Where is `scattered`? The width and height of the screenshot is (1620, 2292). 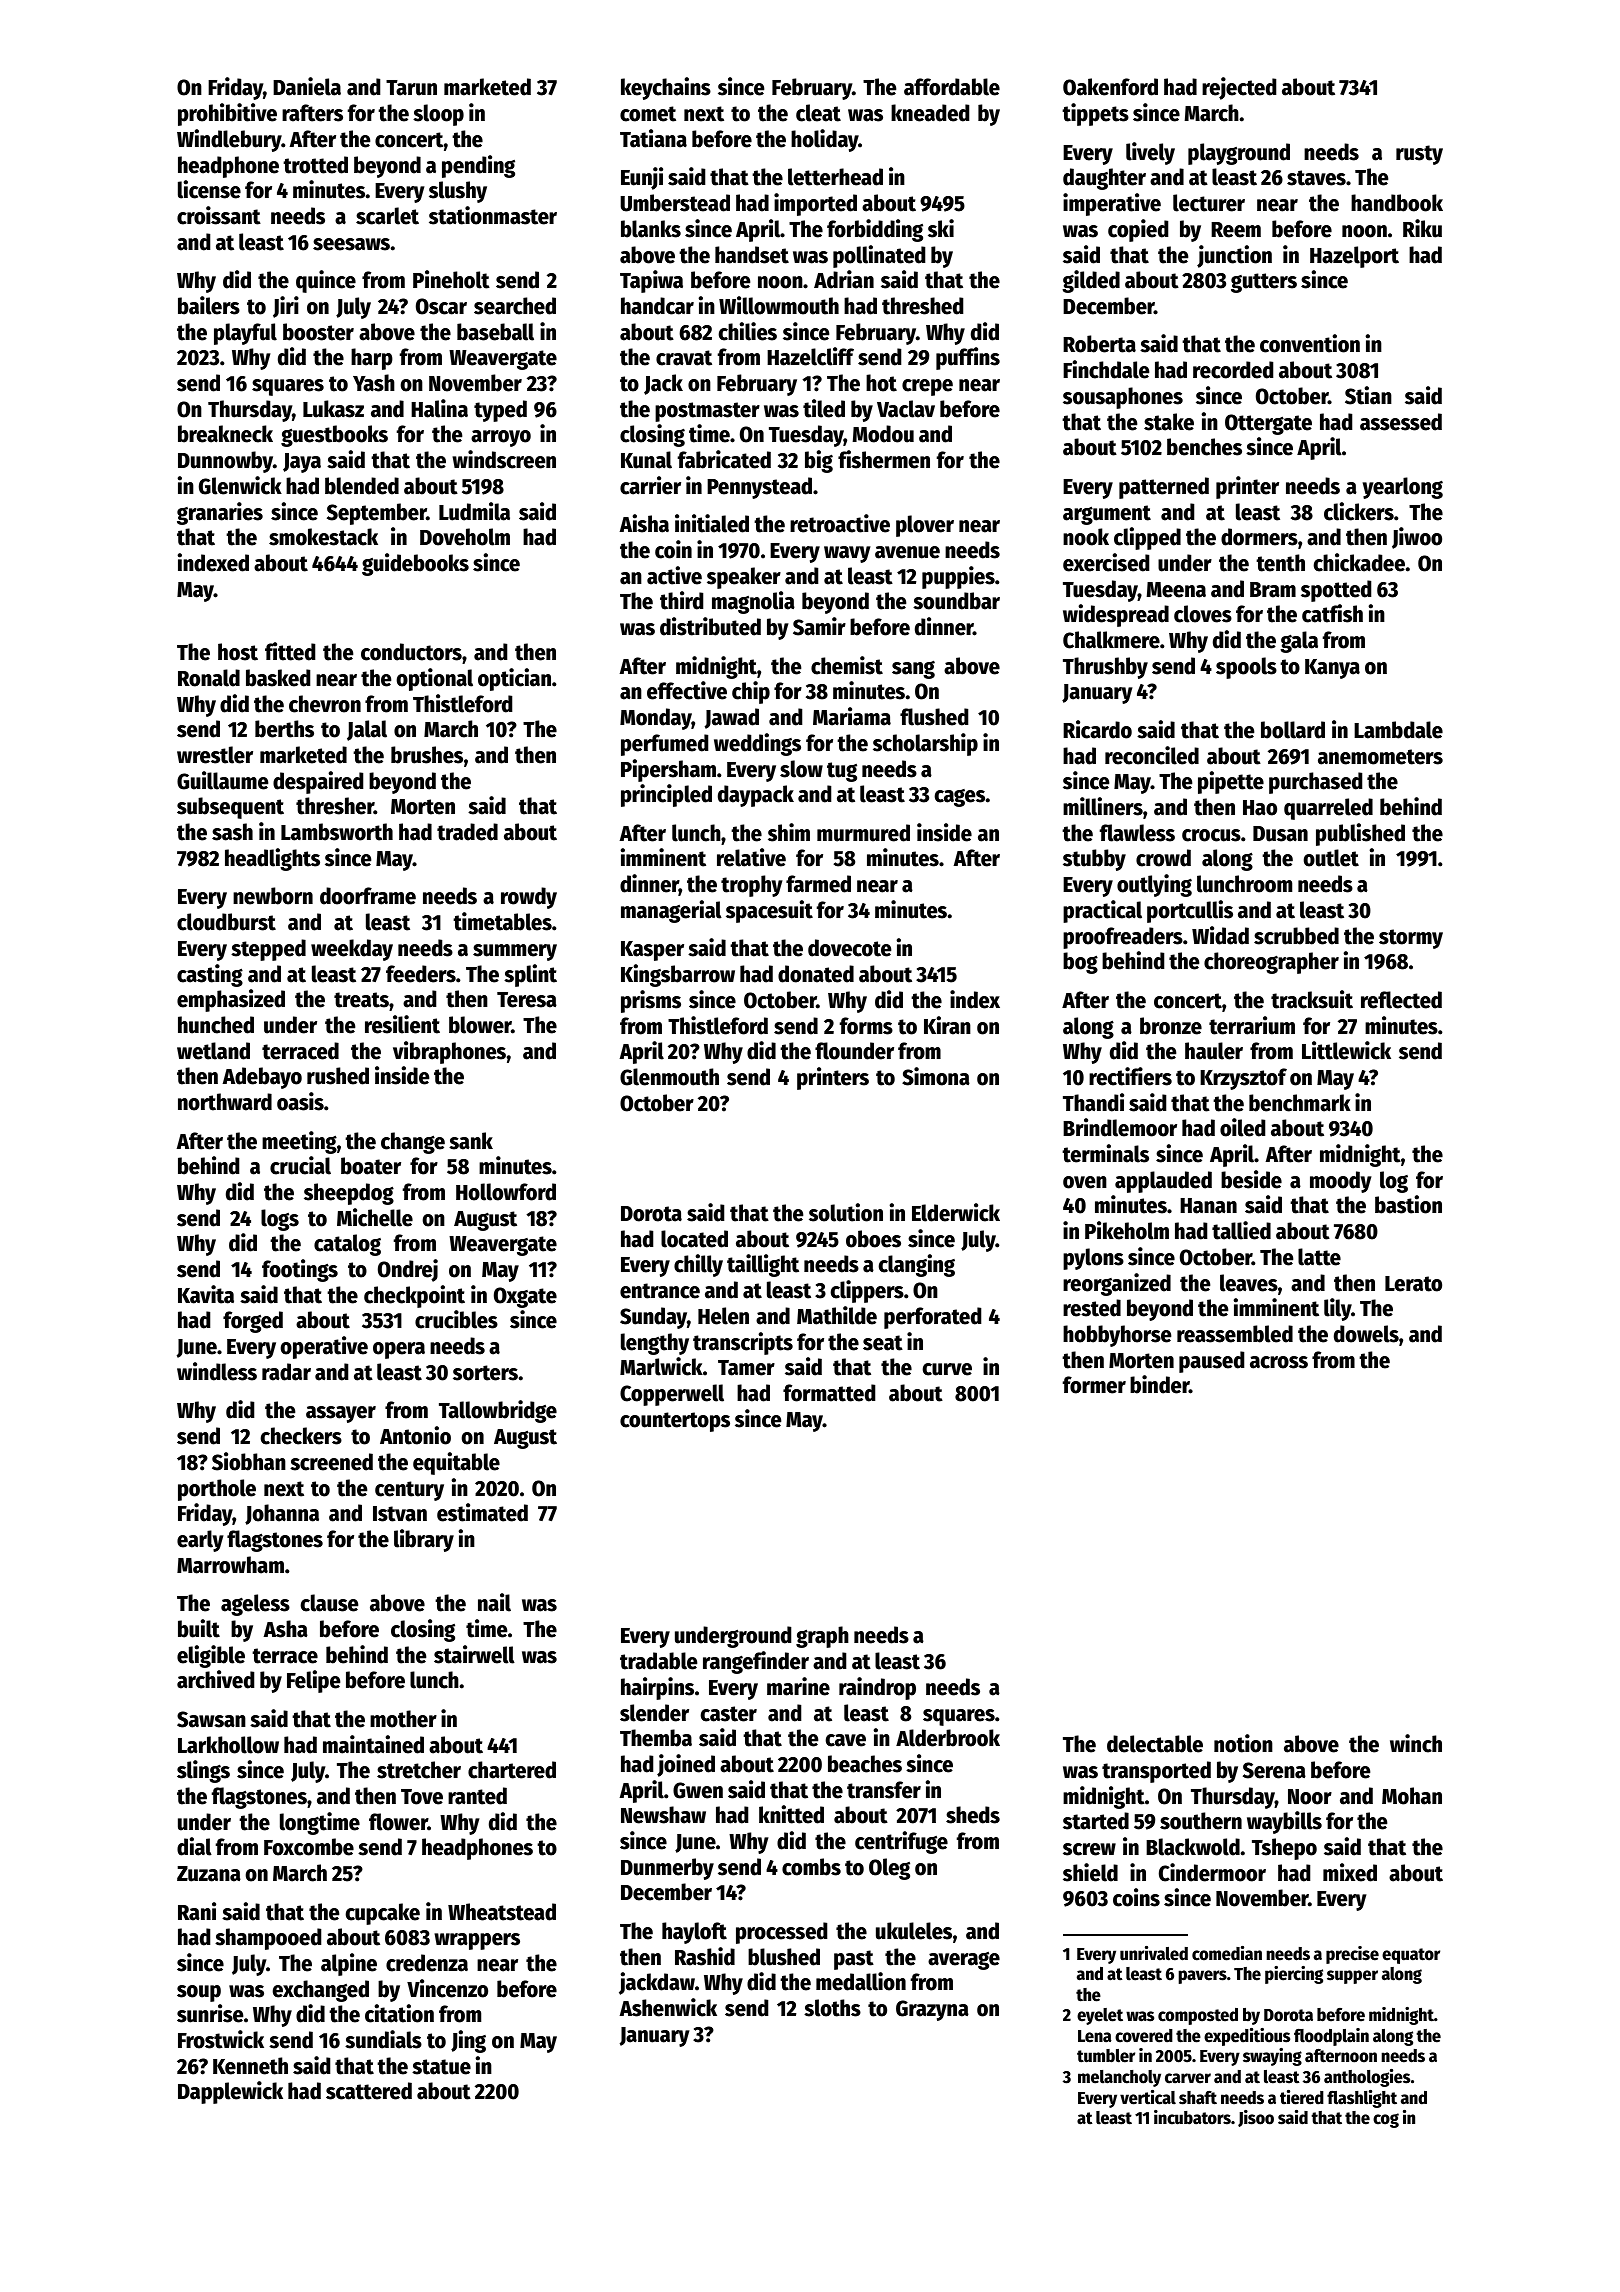
scattered is located at coordinates (369, 2091).
